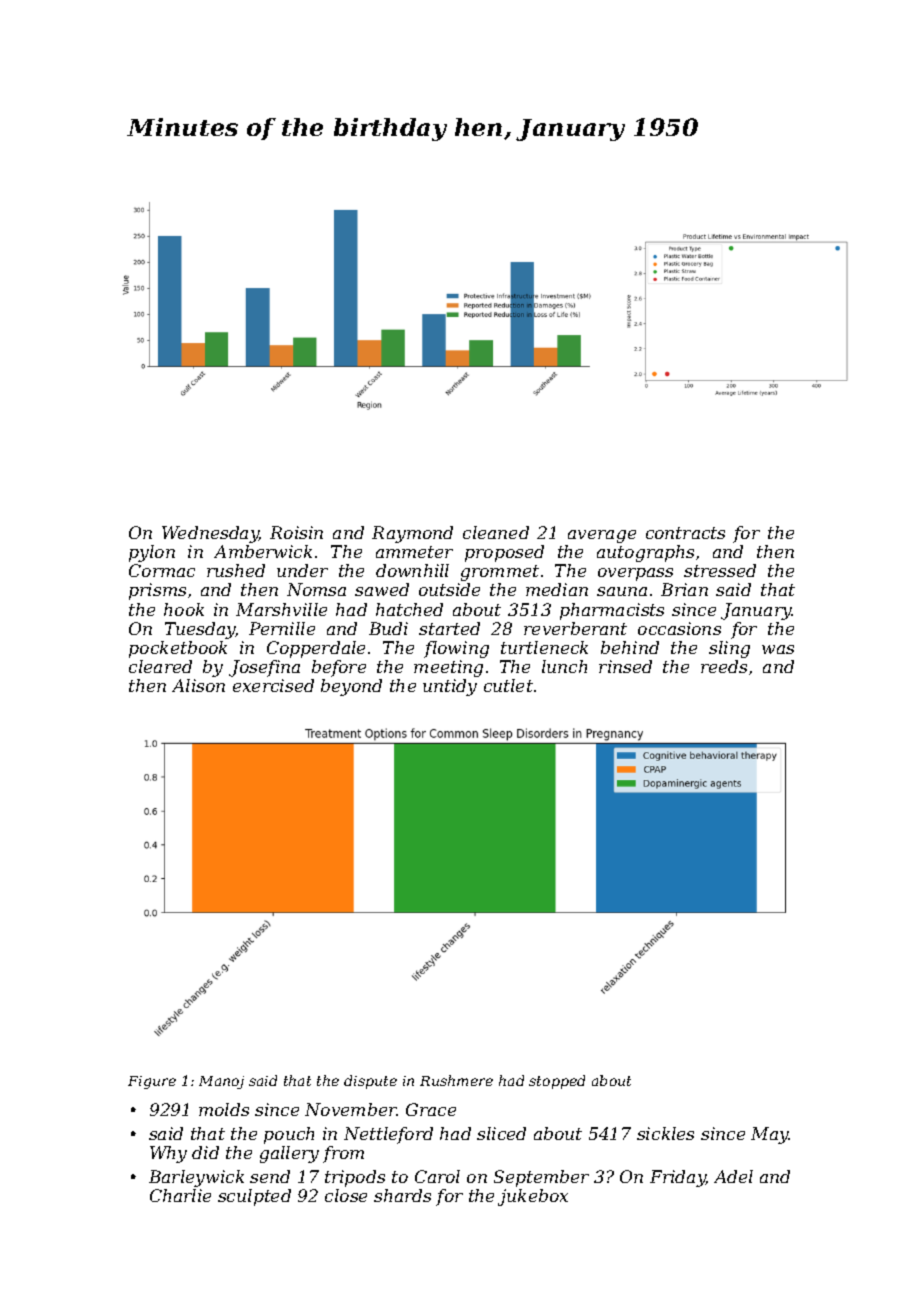 The image size is (924, 1314). I want to click on Amberwick, so click(263, 551).
